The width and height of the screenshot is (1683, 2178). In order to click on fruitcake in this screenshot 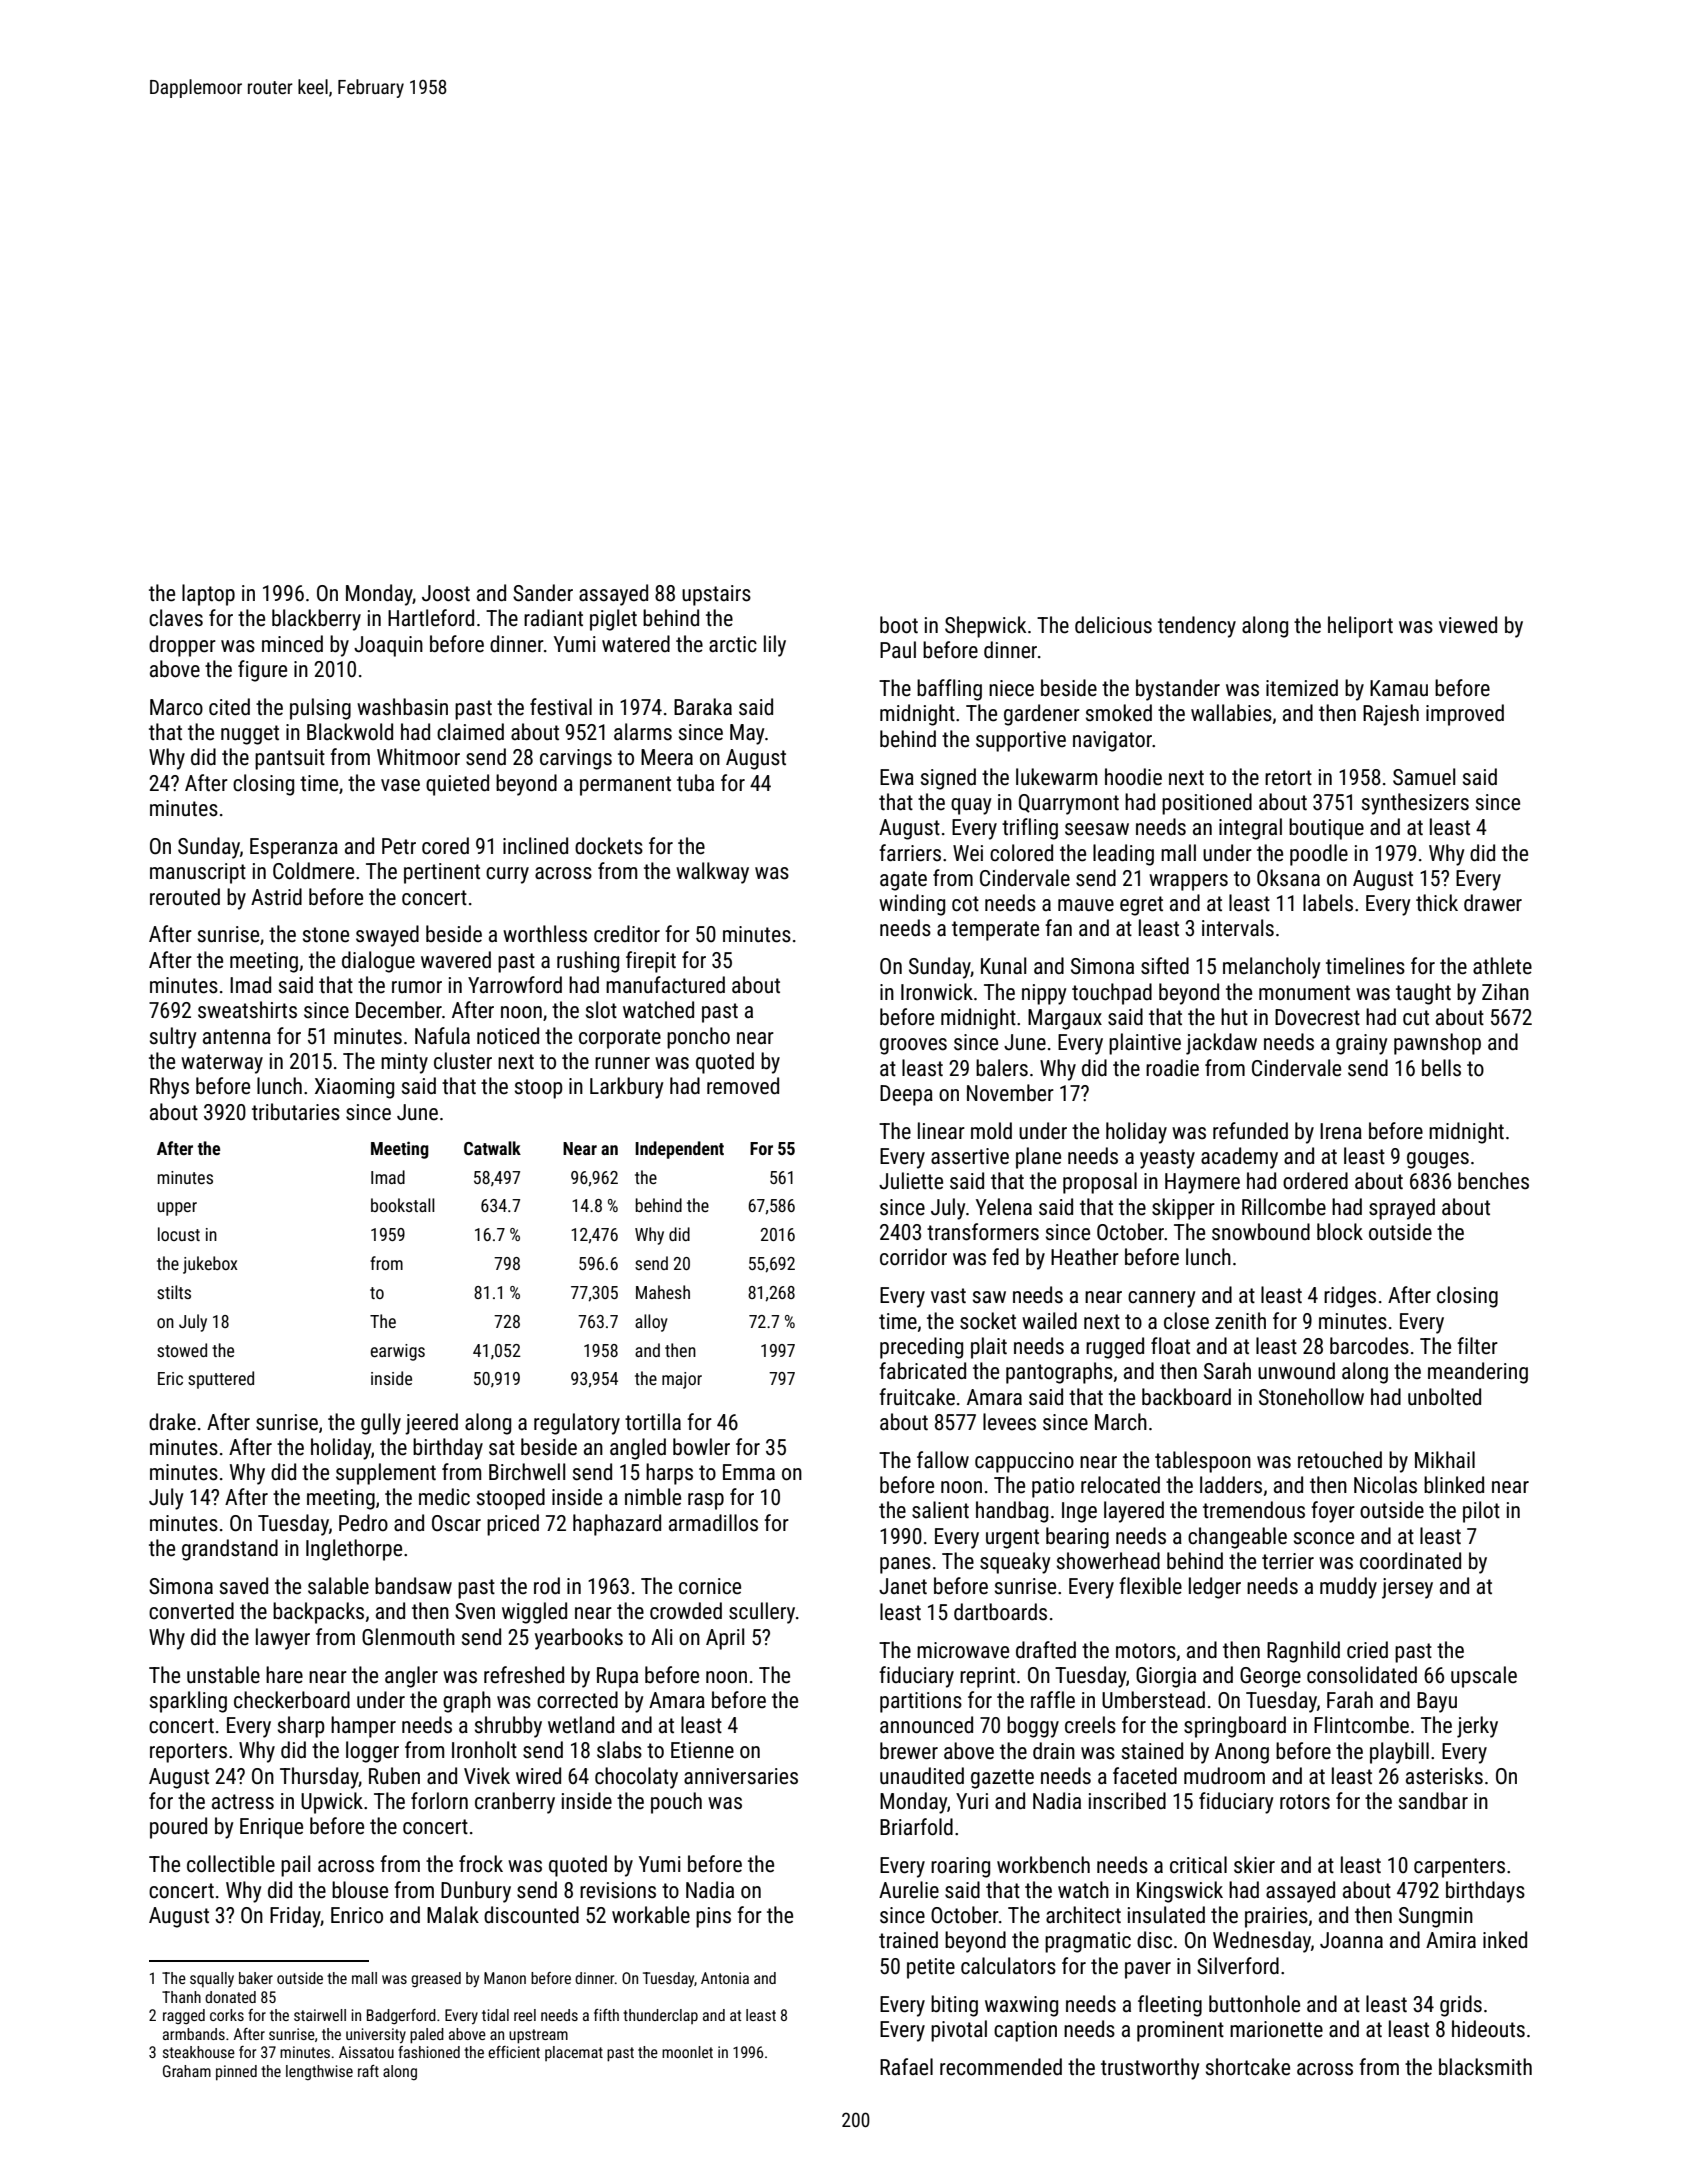, I will do `click(917, 1397)`.
